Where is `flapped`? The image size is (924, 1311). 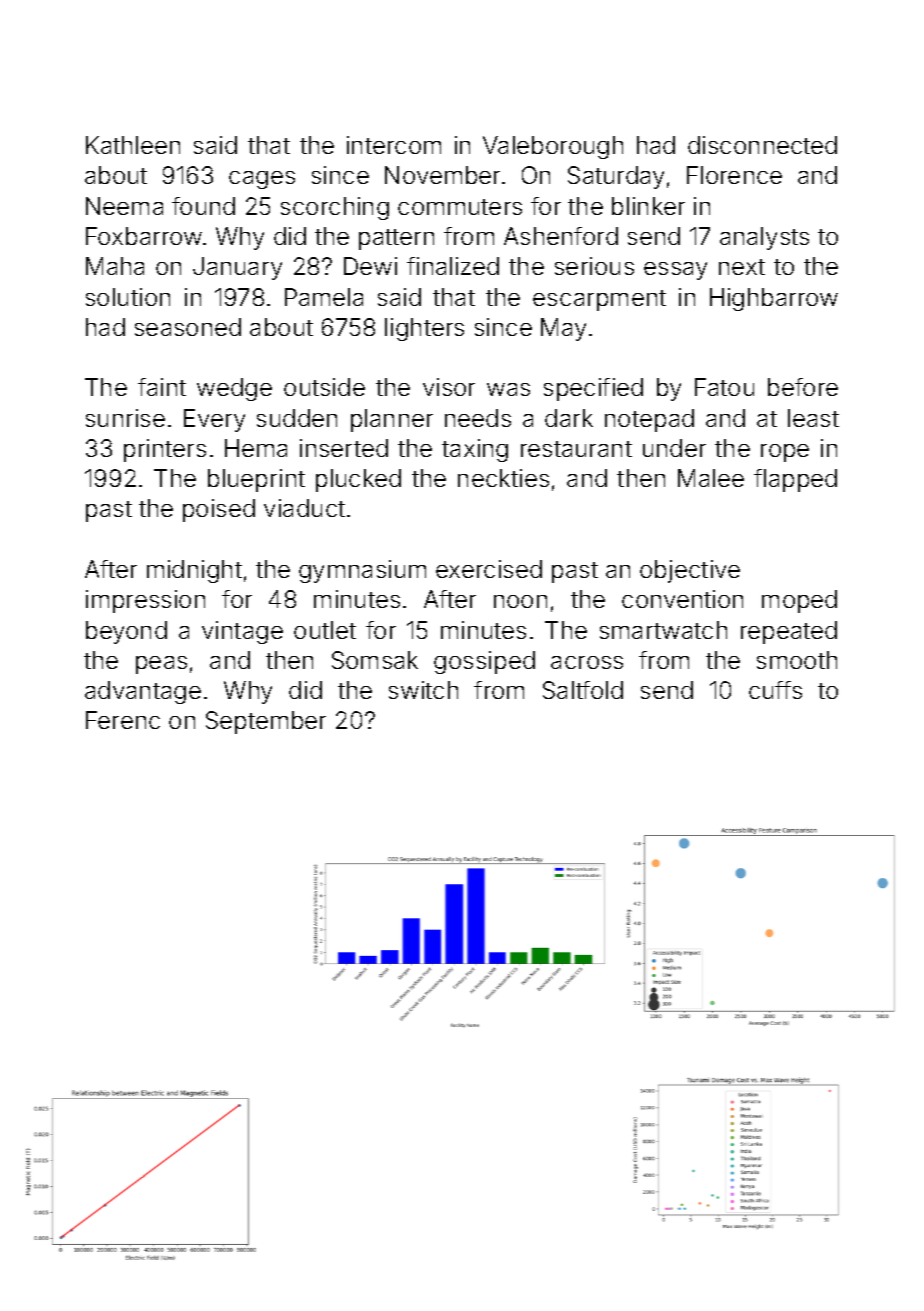 flapped is located at coordinates (795, 480).
